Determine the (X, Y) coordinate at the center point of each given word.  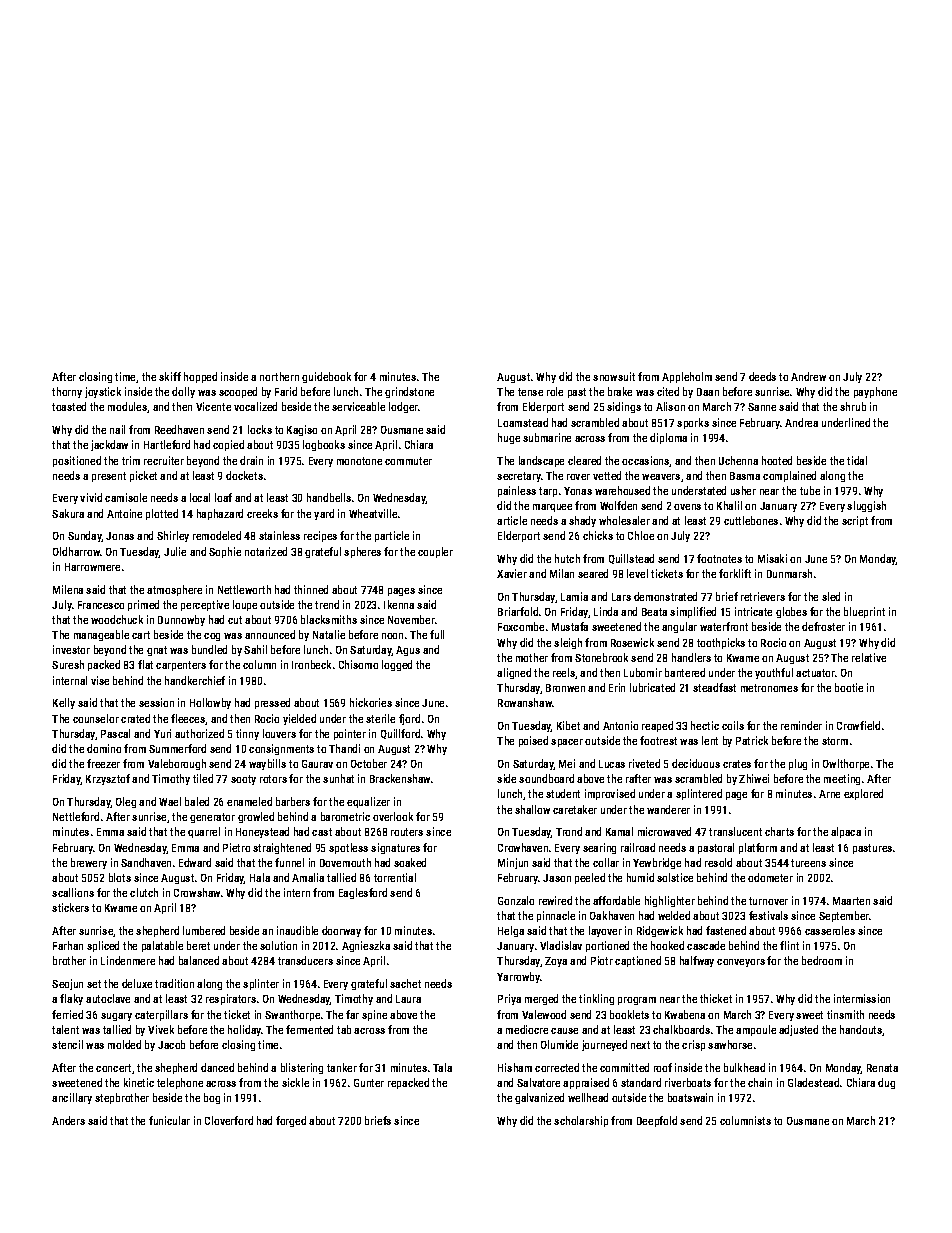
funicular (169, 1120)
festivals (768, 915)
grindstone (409, 392)
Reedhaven (179, 429)
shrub (853, 406)
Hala (260, 877)
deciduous (696, 763)
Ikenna (399, 604)
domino (104, 748)
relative (869, 657)
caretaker (575, 809)
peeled (590, 878)
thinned (311, 589)
